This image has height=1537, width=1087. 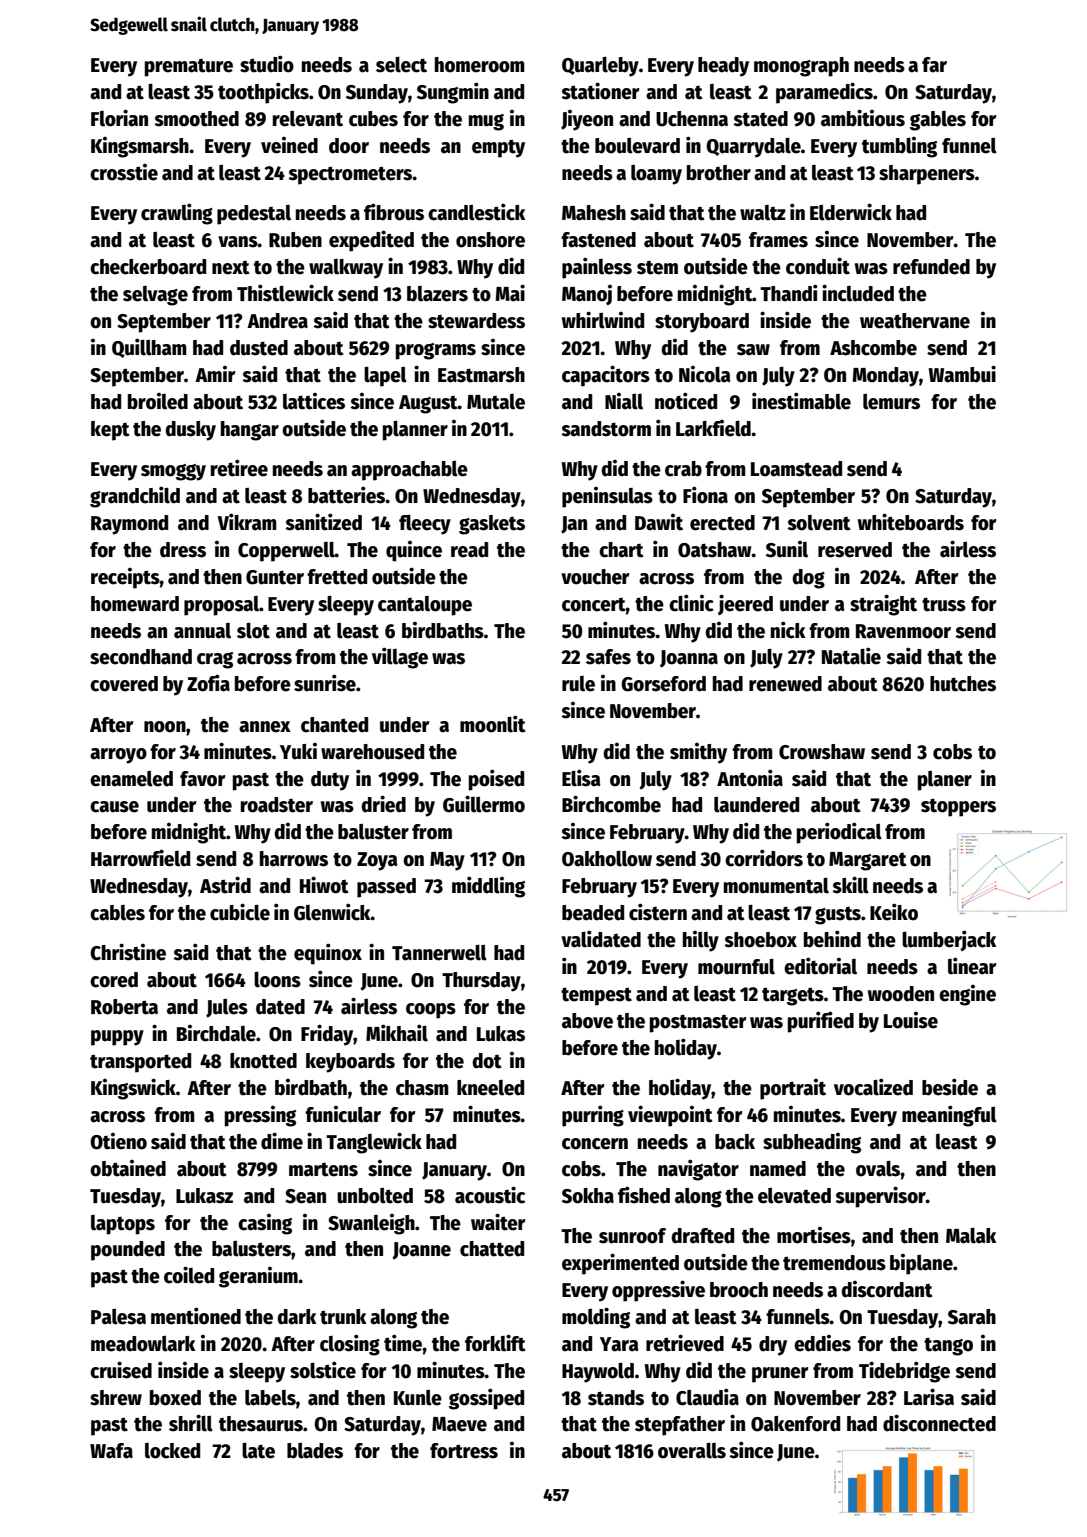 I want to click on far, so click(x=934, y=65).
